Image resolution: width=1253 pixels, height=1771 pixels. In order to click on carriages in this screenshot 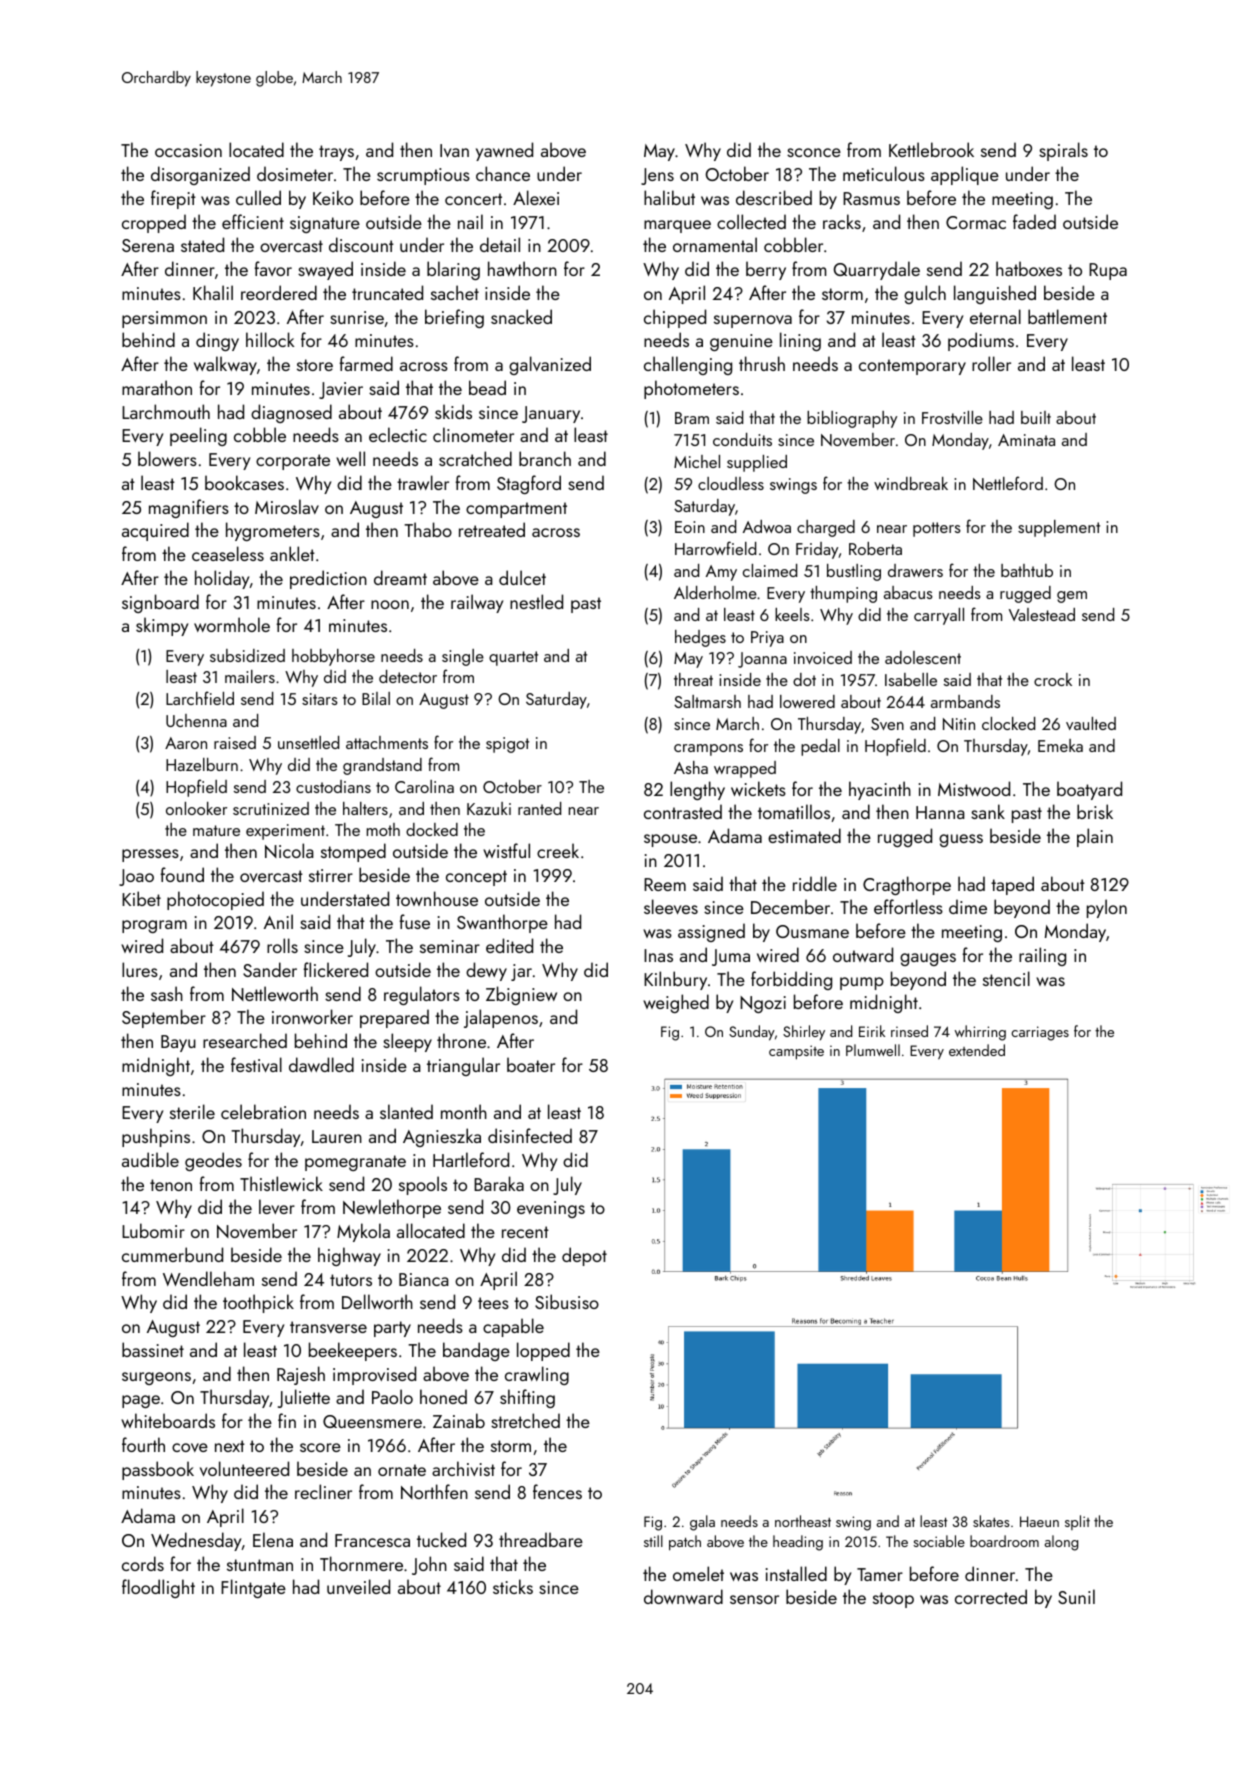, I will do `click(1040, 1033)`.
